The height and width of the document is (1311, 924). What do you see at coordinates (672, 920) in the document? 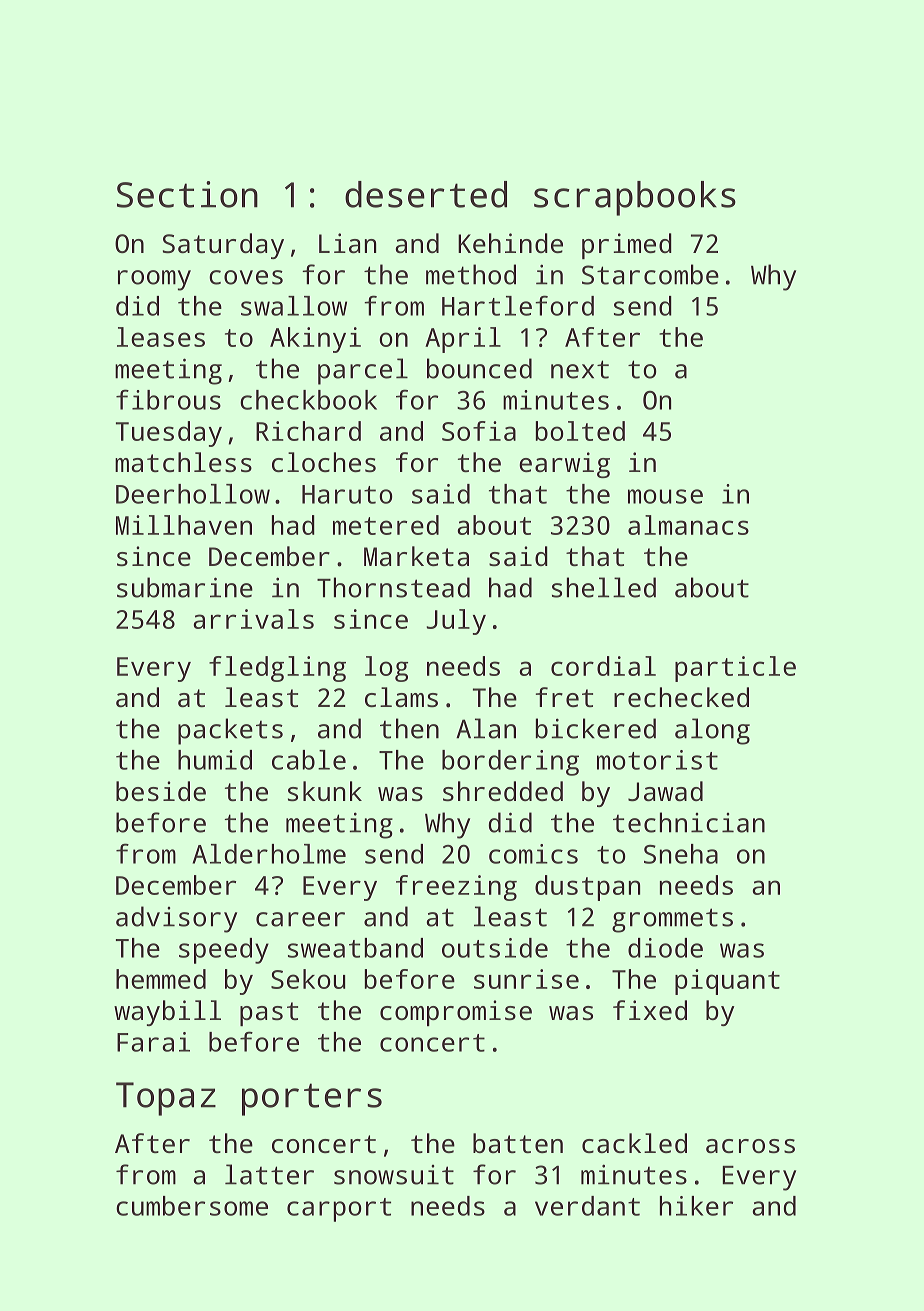
I see `grommets` at bounding box center [672, 920].
